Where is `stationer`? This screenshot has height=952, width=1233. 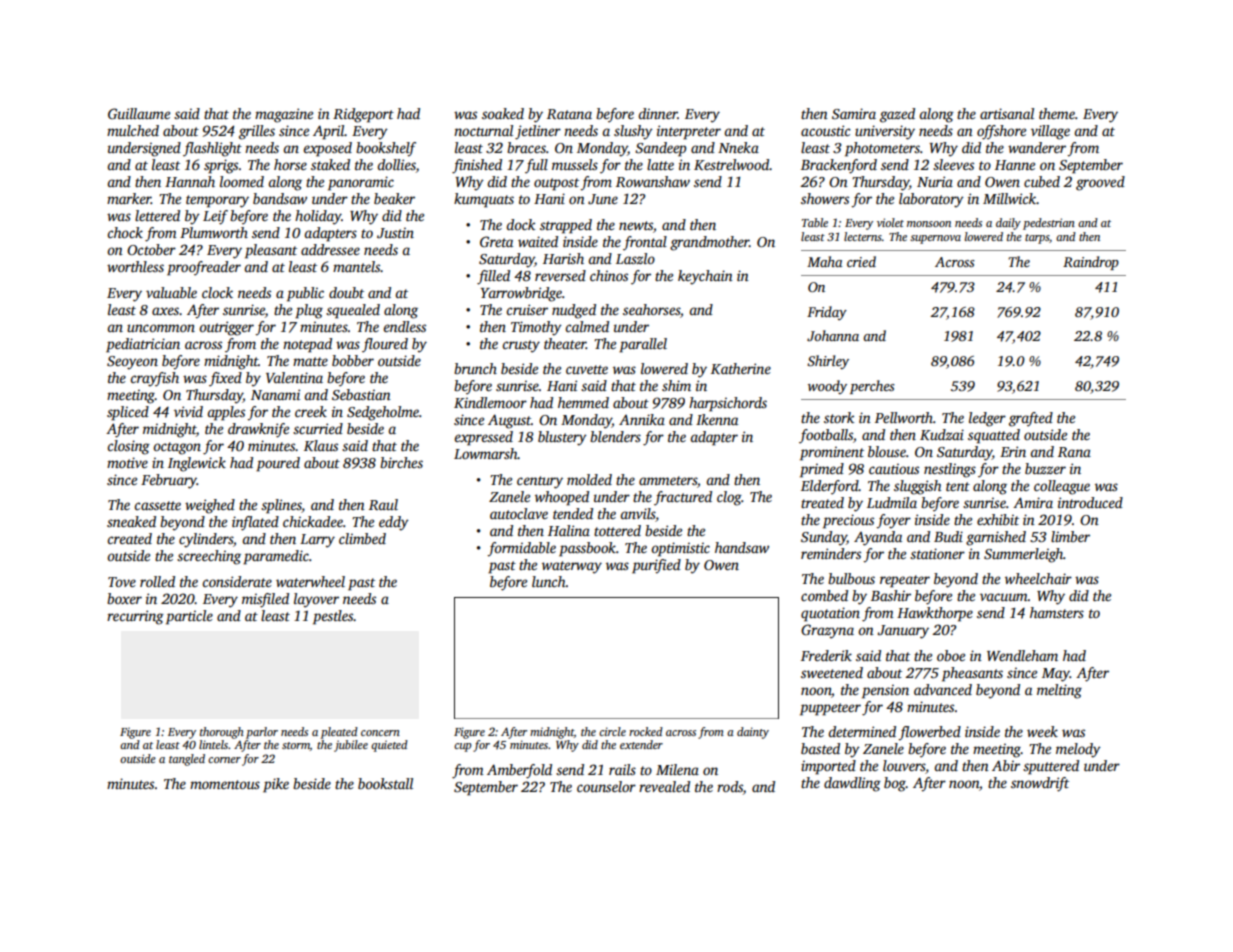
stationer is located at coordinates (937, 553).
